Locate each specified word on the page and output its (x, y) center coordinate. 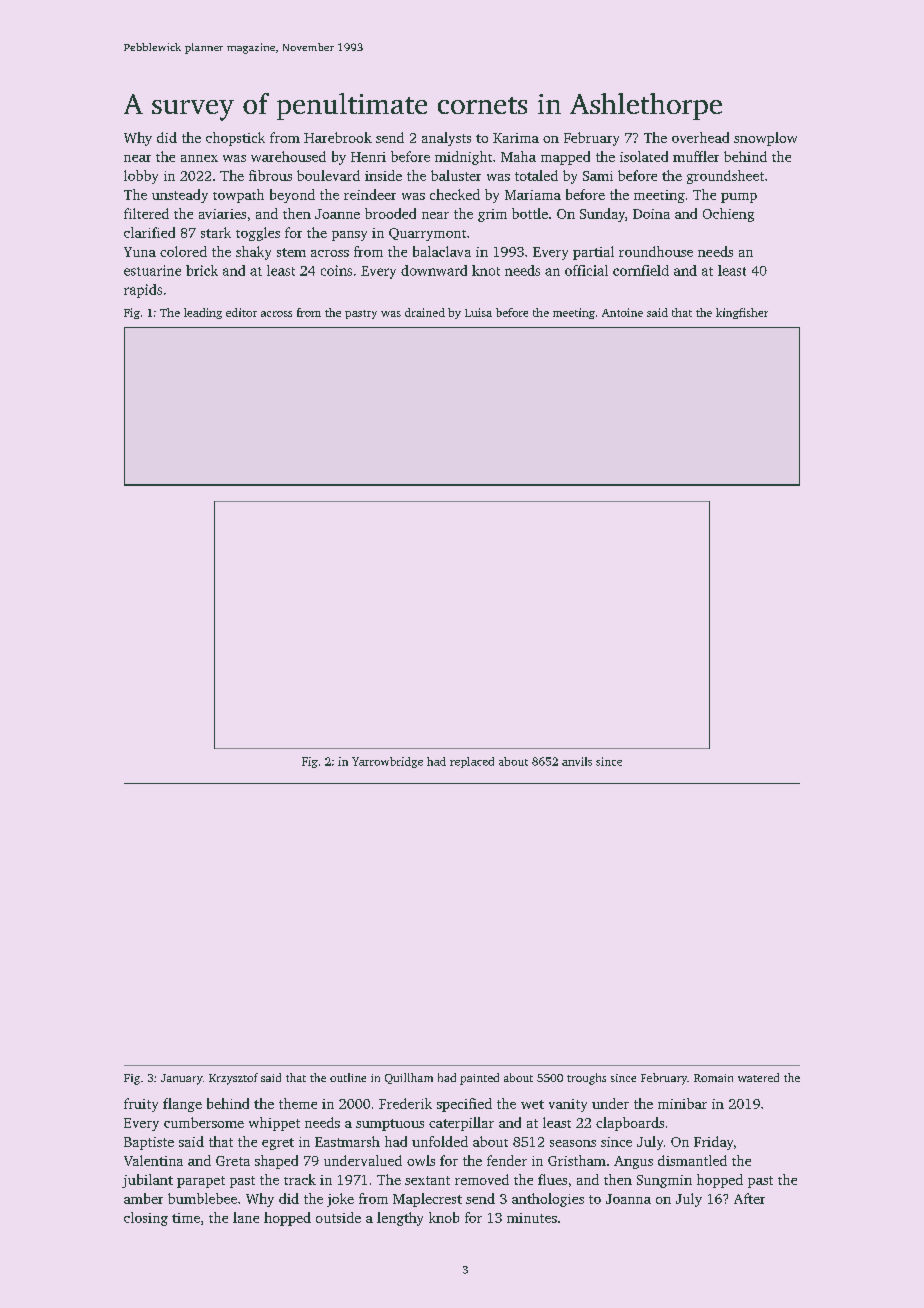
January (182, 1079)
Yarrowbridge (387, 762)
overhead (700, 137)
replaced (472, 762)
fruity (141, 1105)
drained (425, 312)
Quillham (409, 1078)
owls (421, 1160)
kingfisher (742, 313)
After (749, 1198)
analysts (446, 139)
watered (758, 1077)
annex (199, 158)
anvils (577, 761)
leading (203, 313)
